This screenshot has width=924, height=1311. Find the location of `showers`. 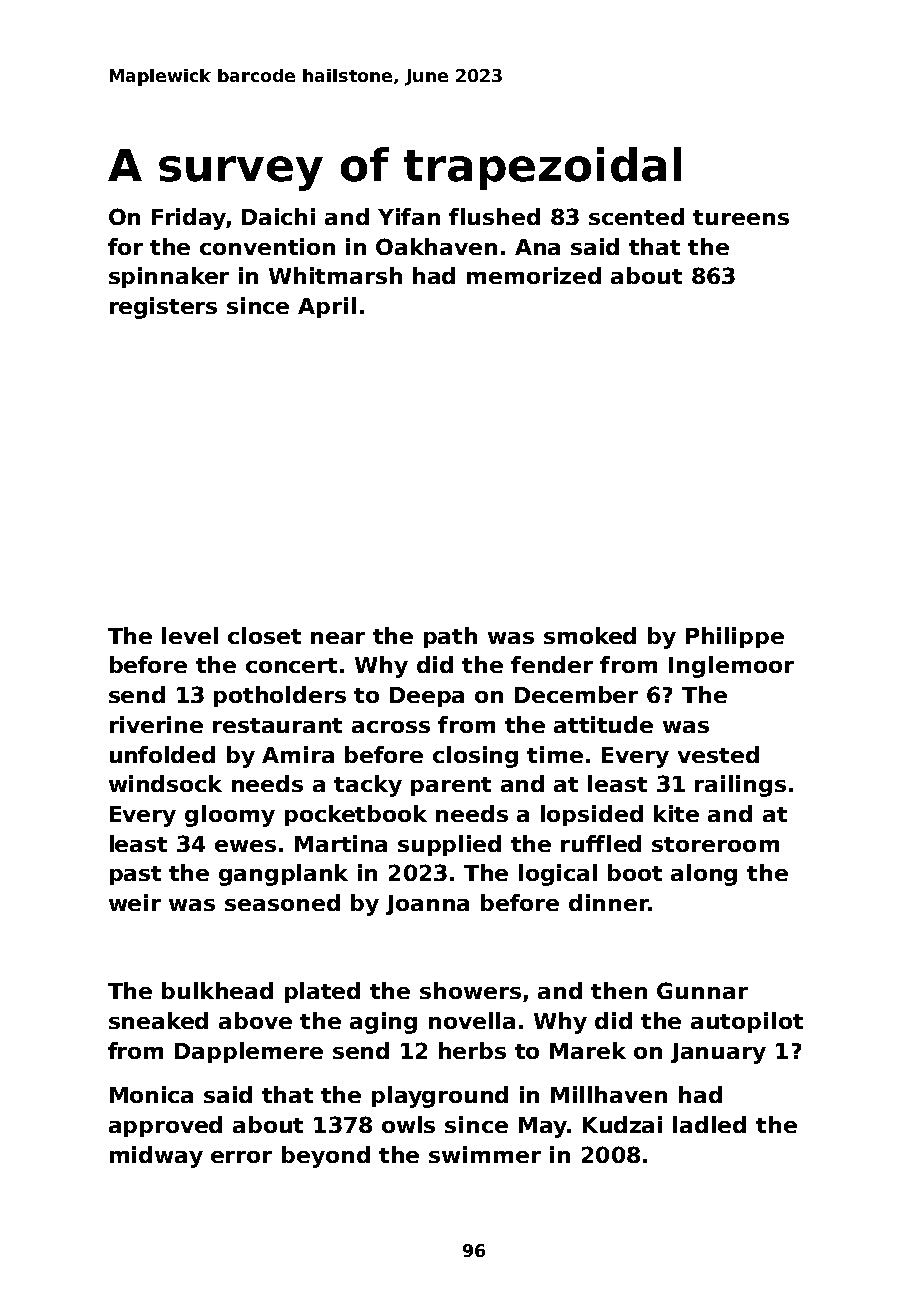

showers is located at coordinates (470, 990).
